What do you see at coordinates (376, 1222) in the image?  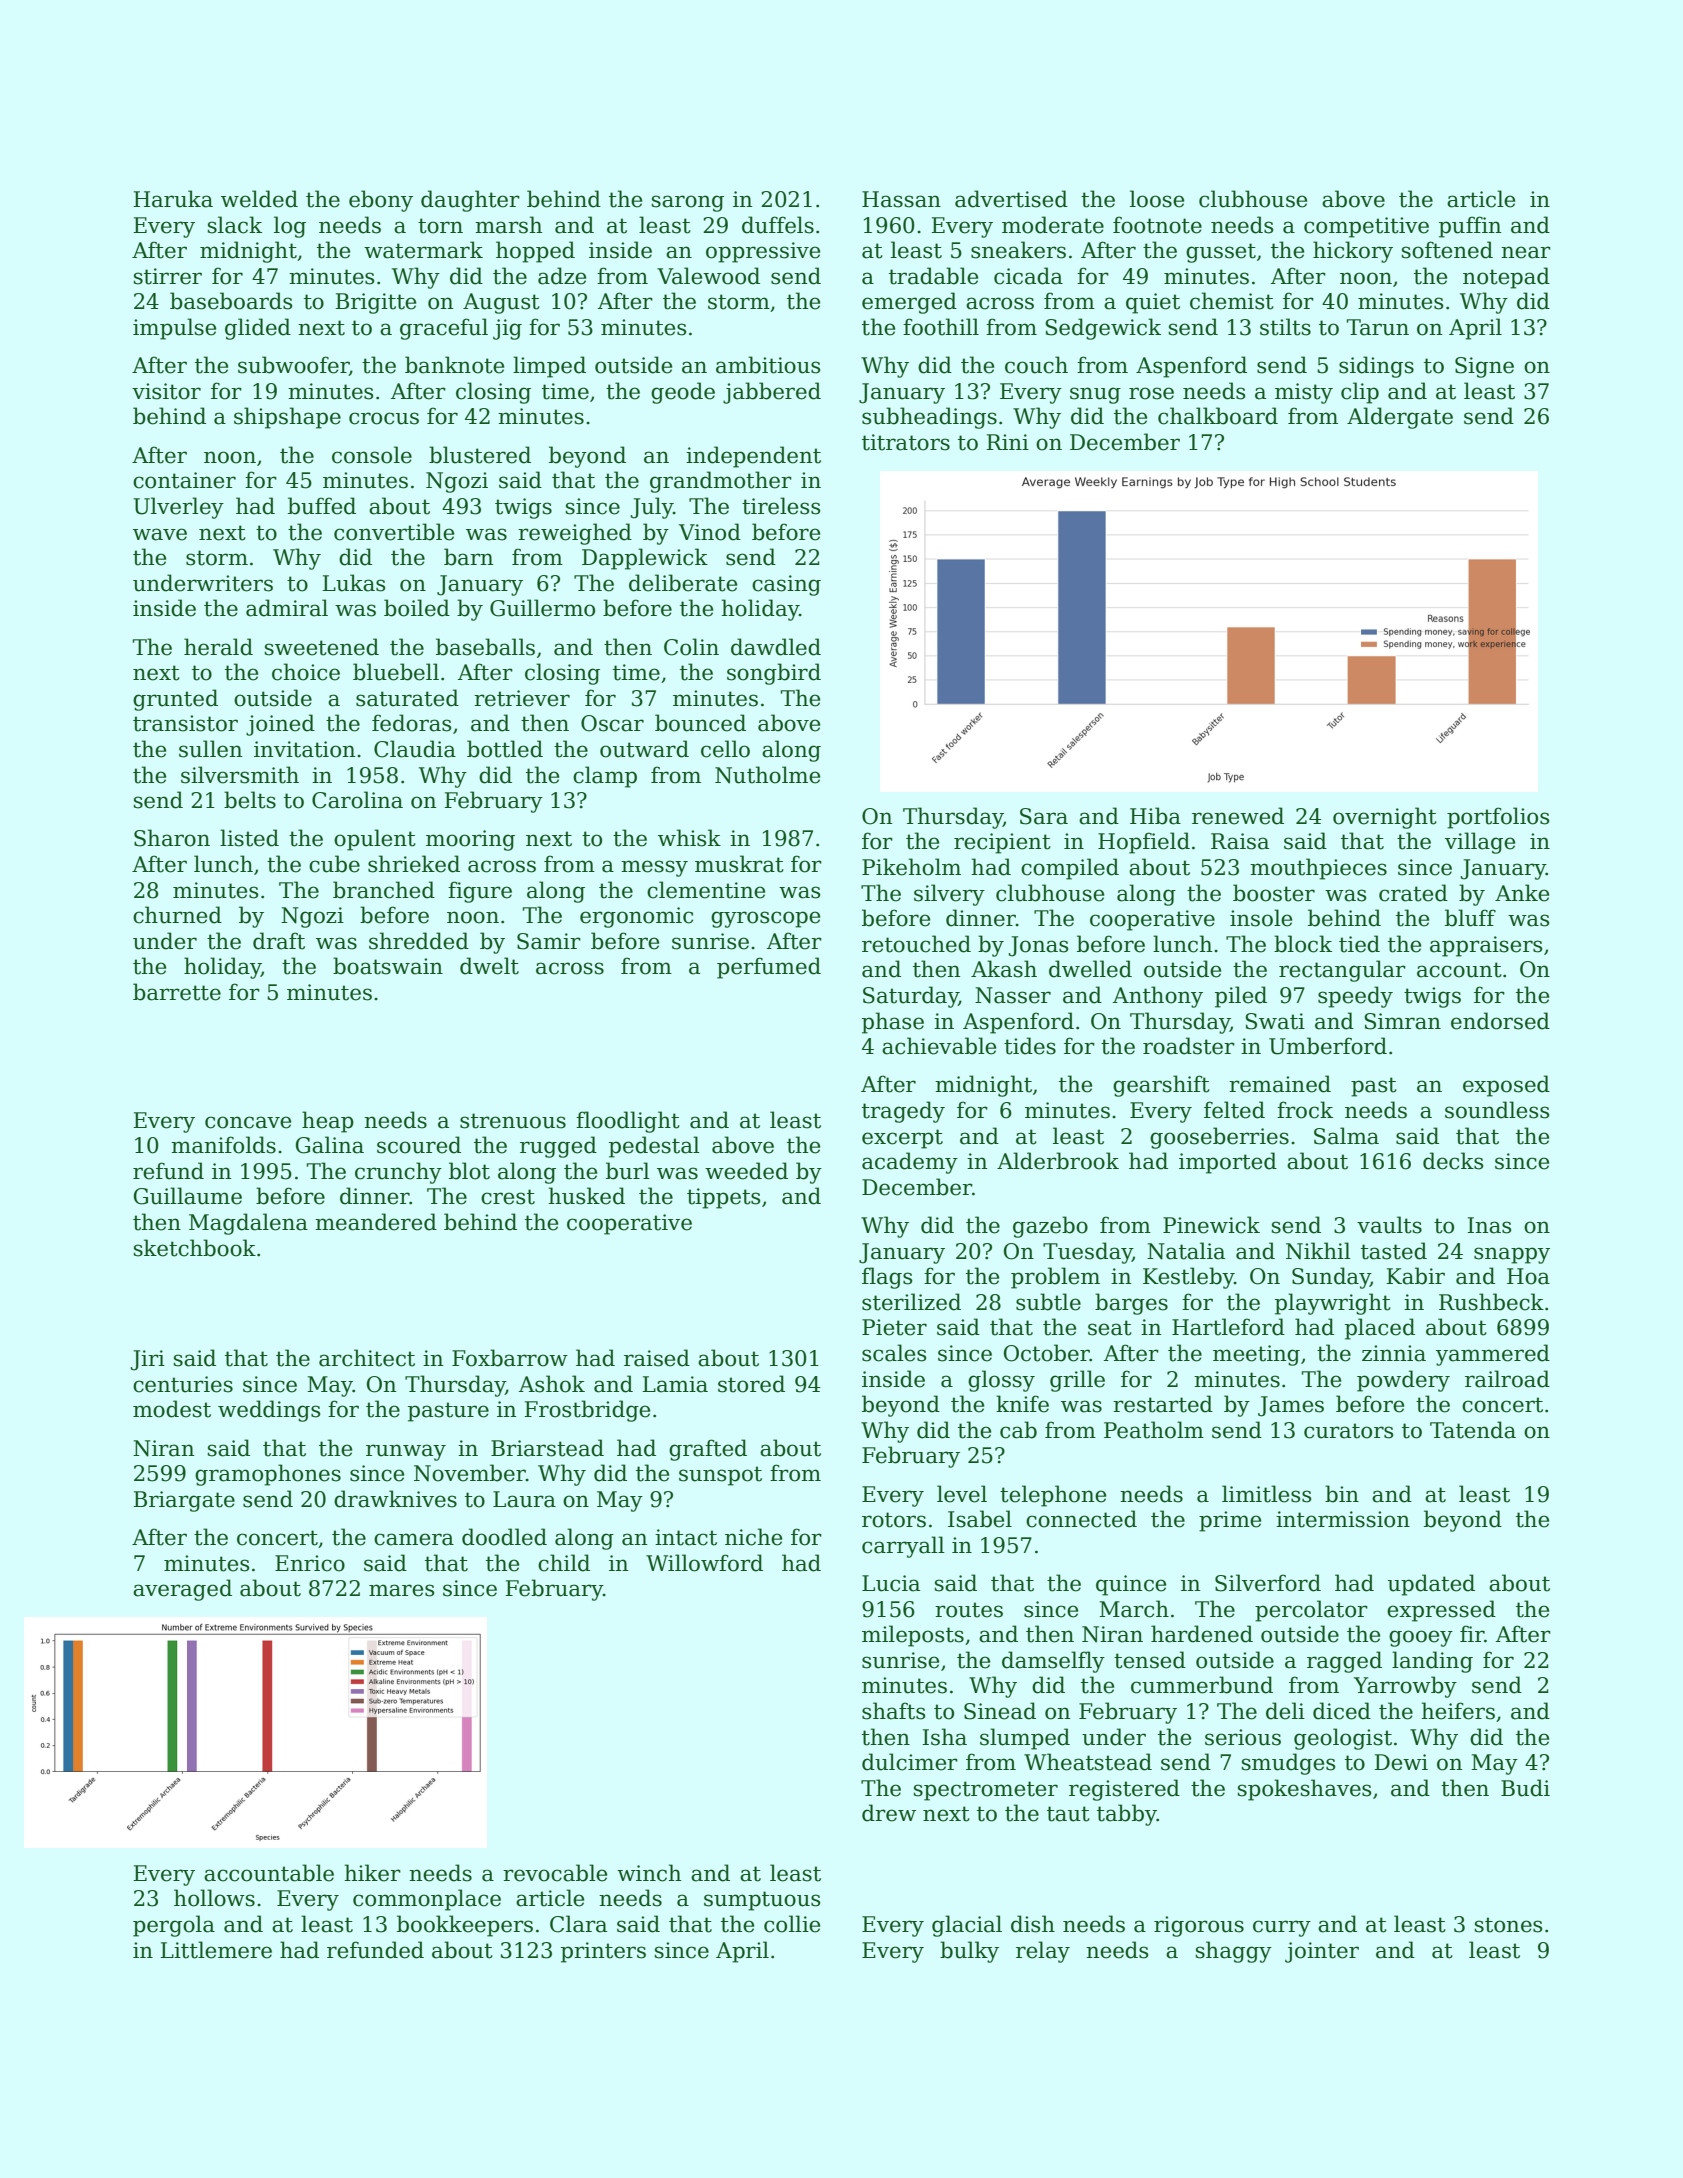 I see `meandered` at bounding box center [376, 1222].
